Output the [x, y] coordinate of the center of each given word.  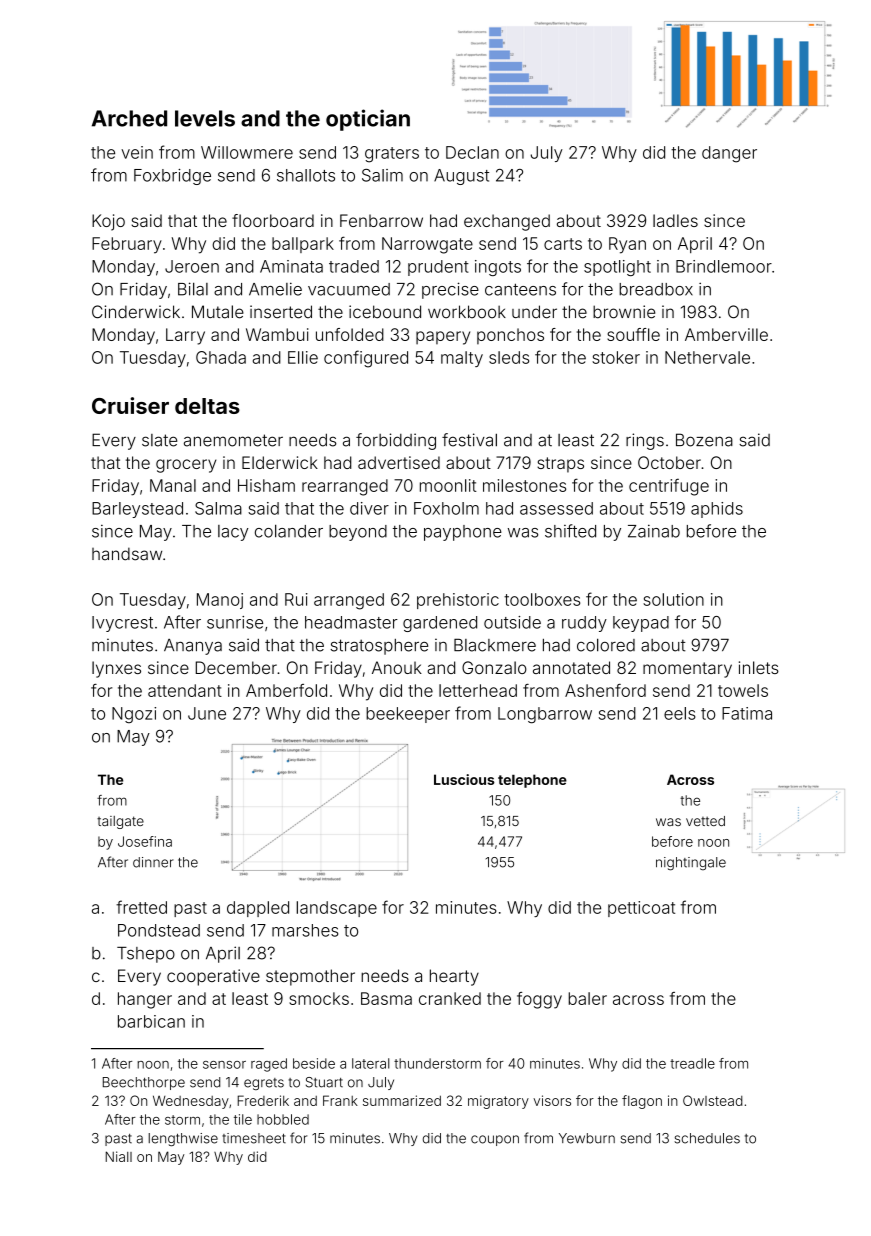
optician [368, 120]
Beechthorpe [144, 1083]
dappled [258, 909]
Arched [129, 118]
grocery [186, 466]
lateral [371, 1063]
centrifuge [669, 487]
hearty [454, 977]
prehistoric [458, 601]
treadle [692, 1063]
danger [729, 154]
